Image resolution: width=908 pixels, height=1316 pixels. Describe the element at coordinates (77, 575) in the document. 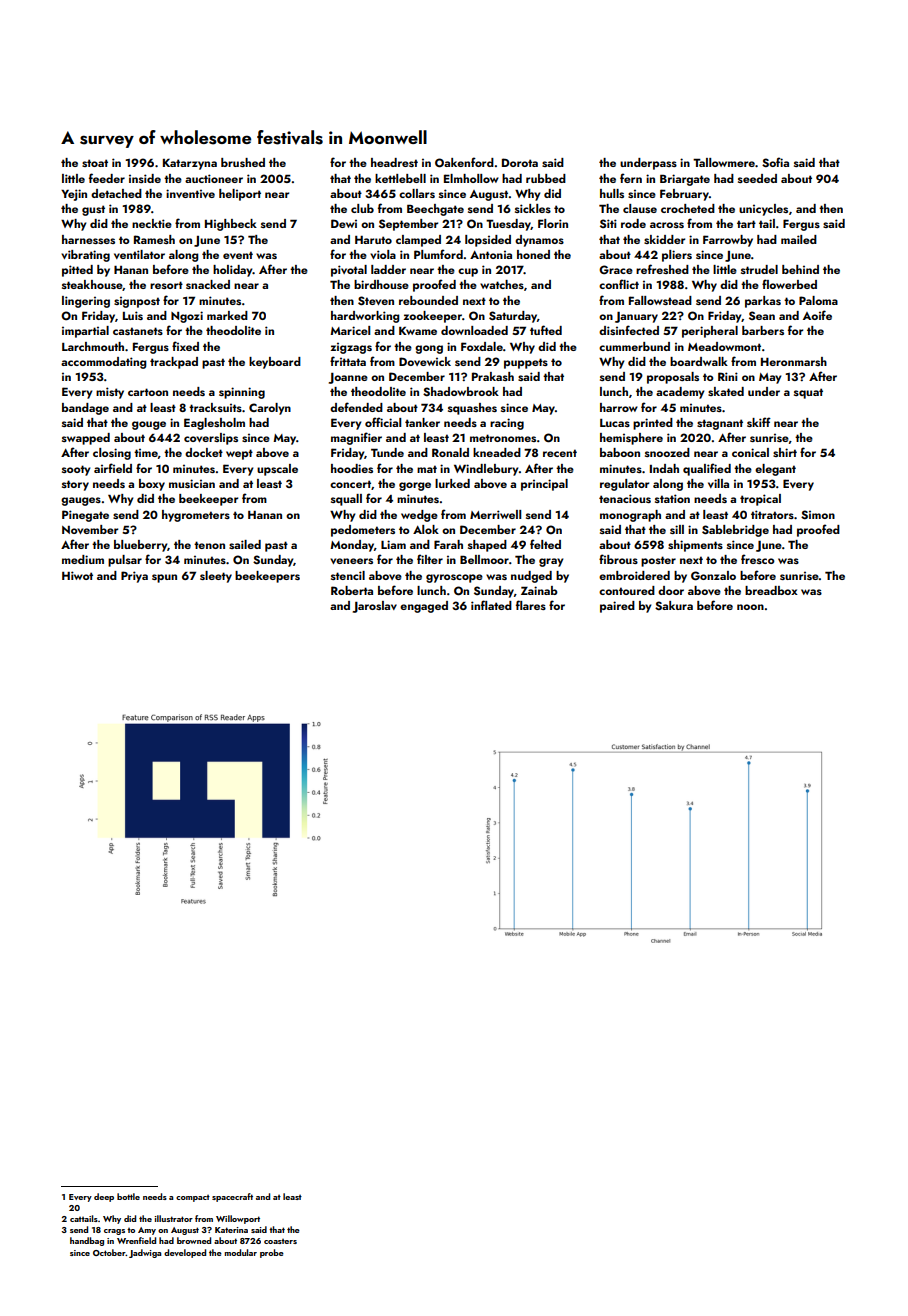

I see `Hiwot` at that location.
